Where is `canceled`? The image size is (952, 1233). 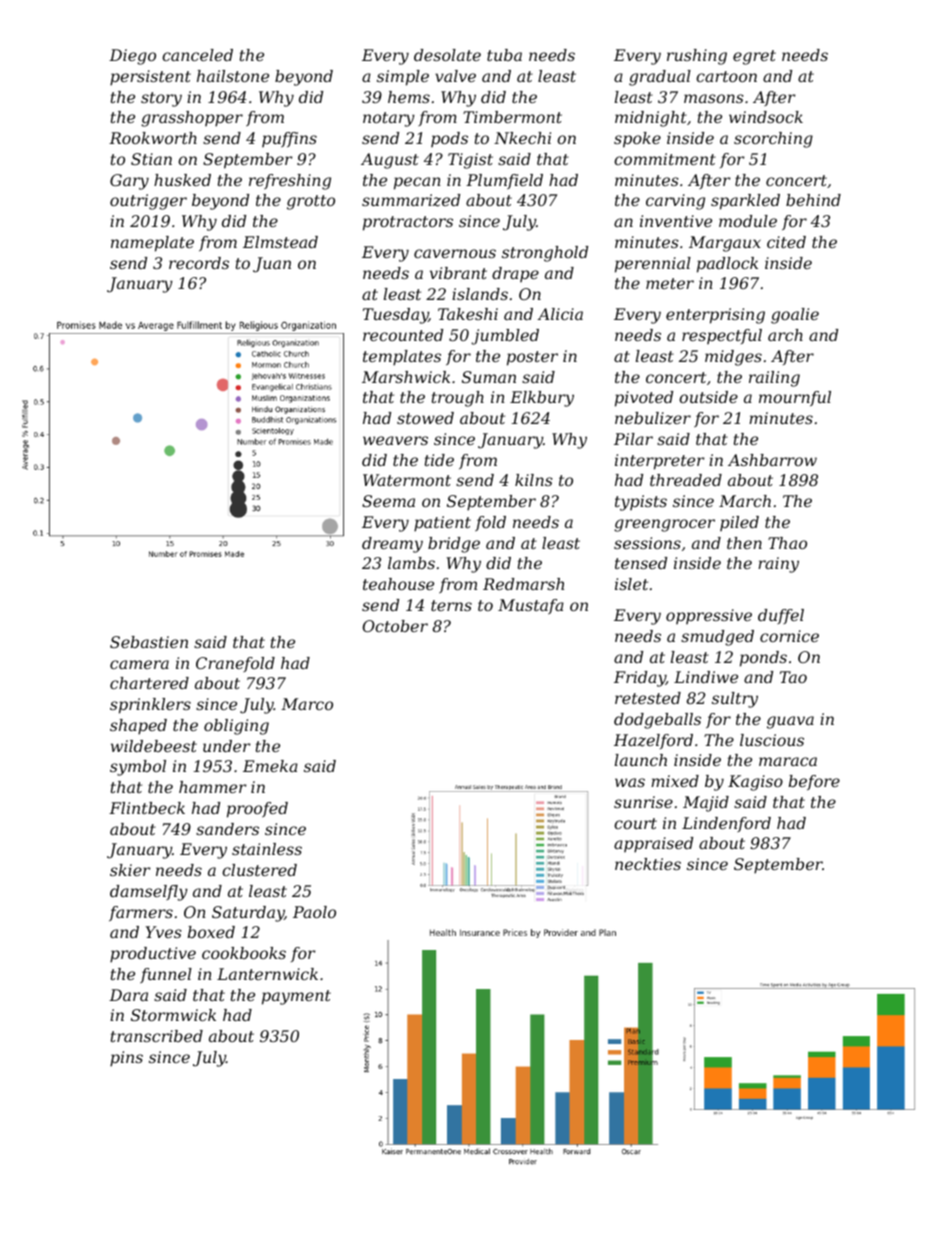 canceled is located at coordinates (197, 55).
